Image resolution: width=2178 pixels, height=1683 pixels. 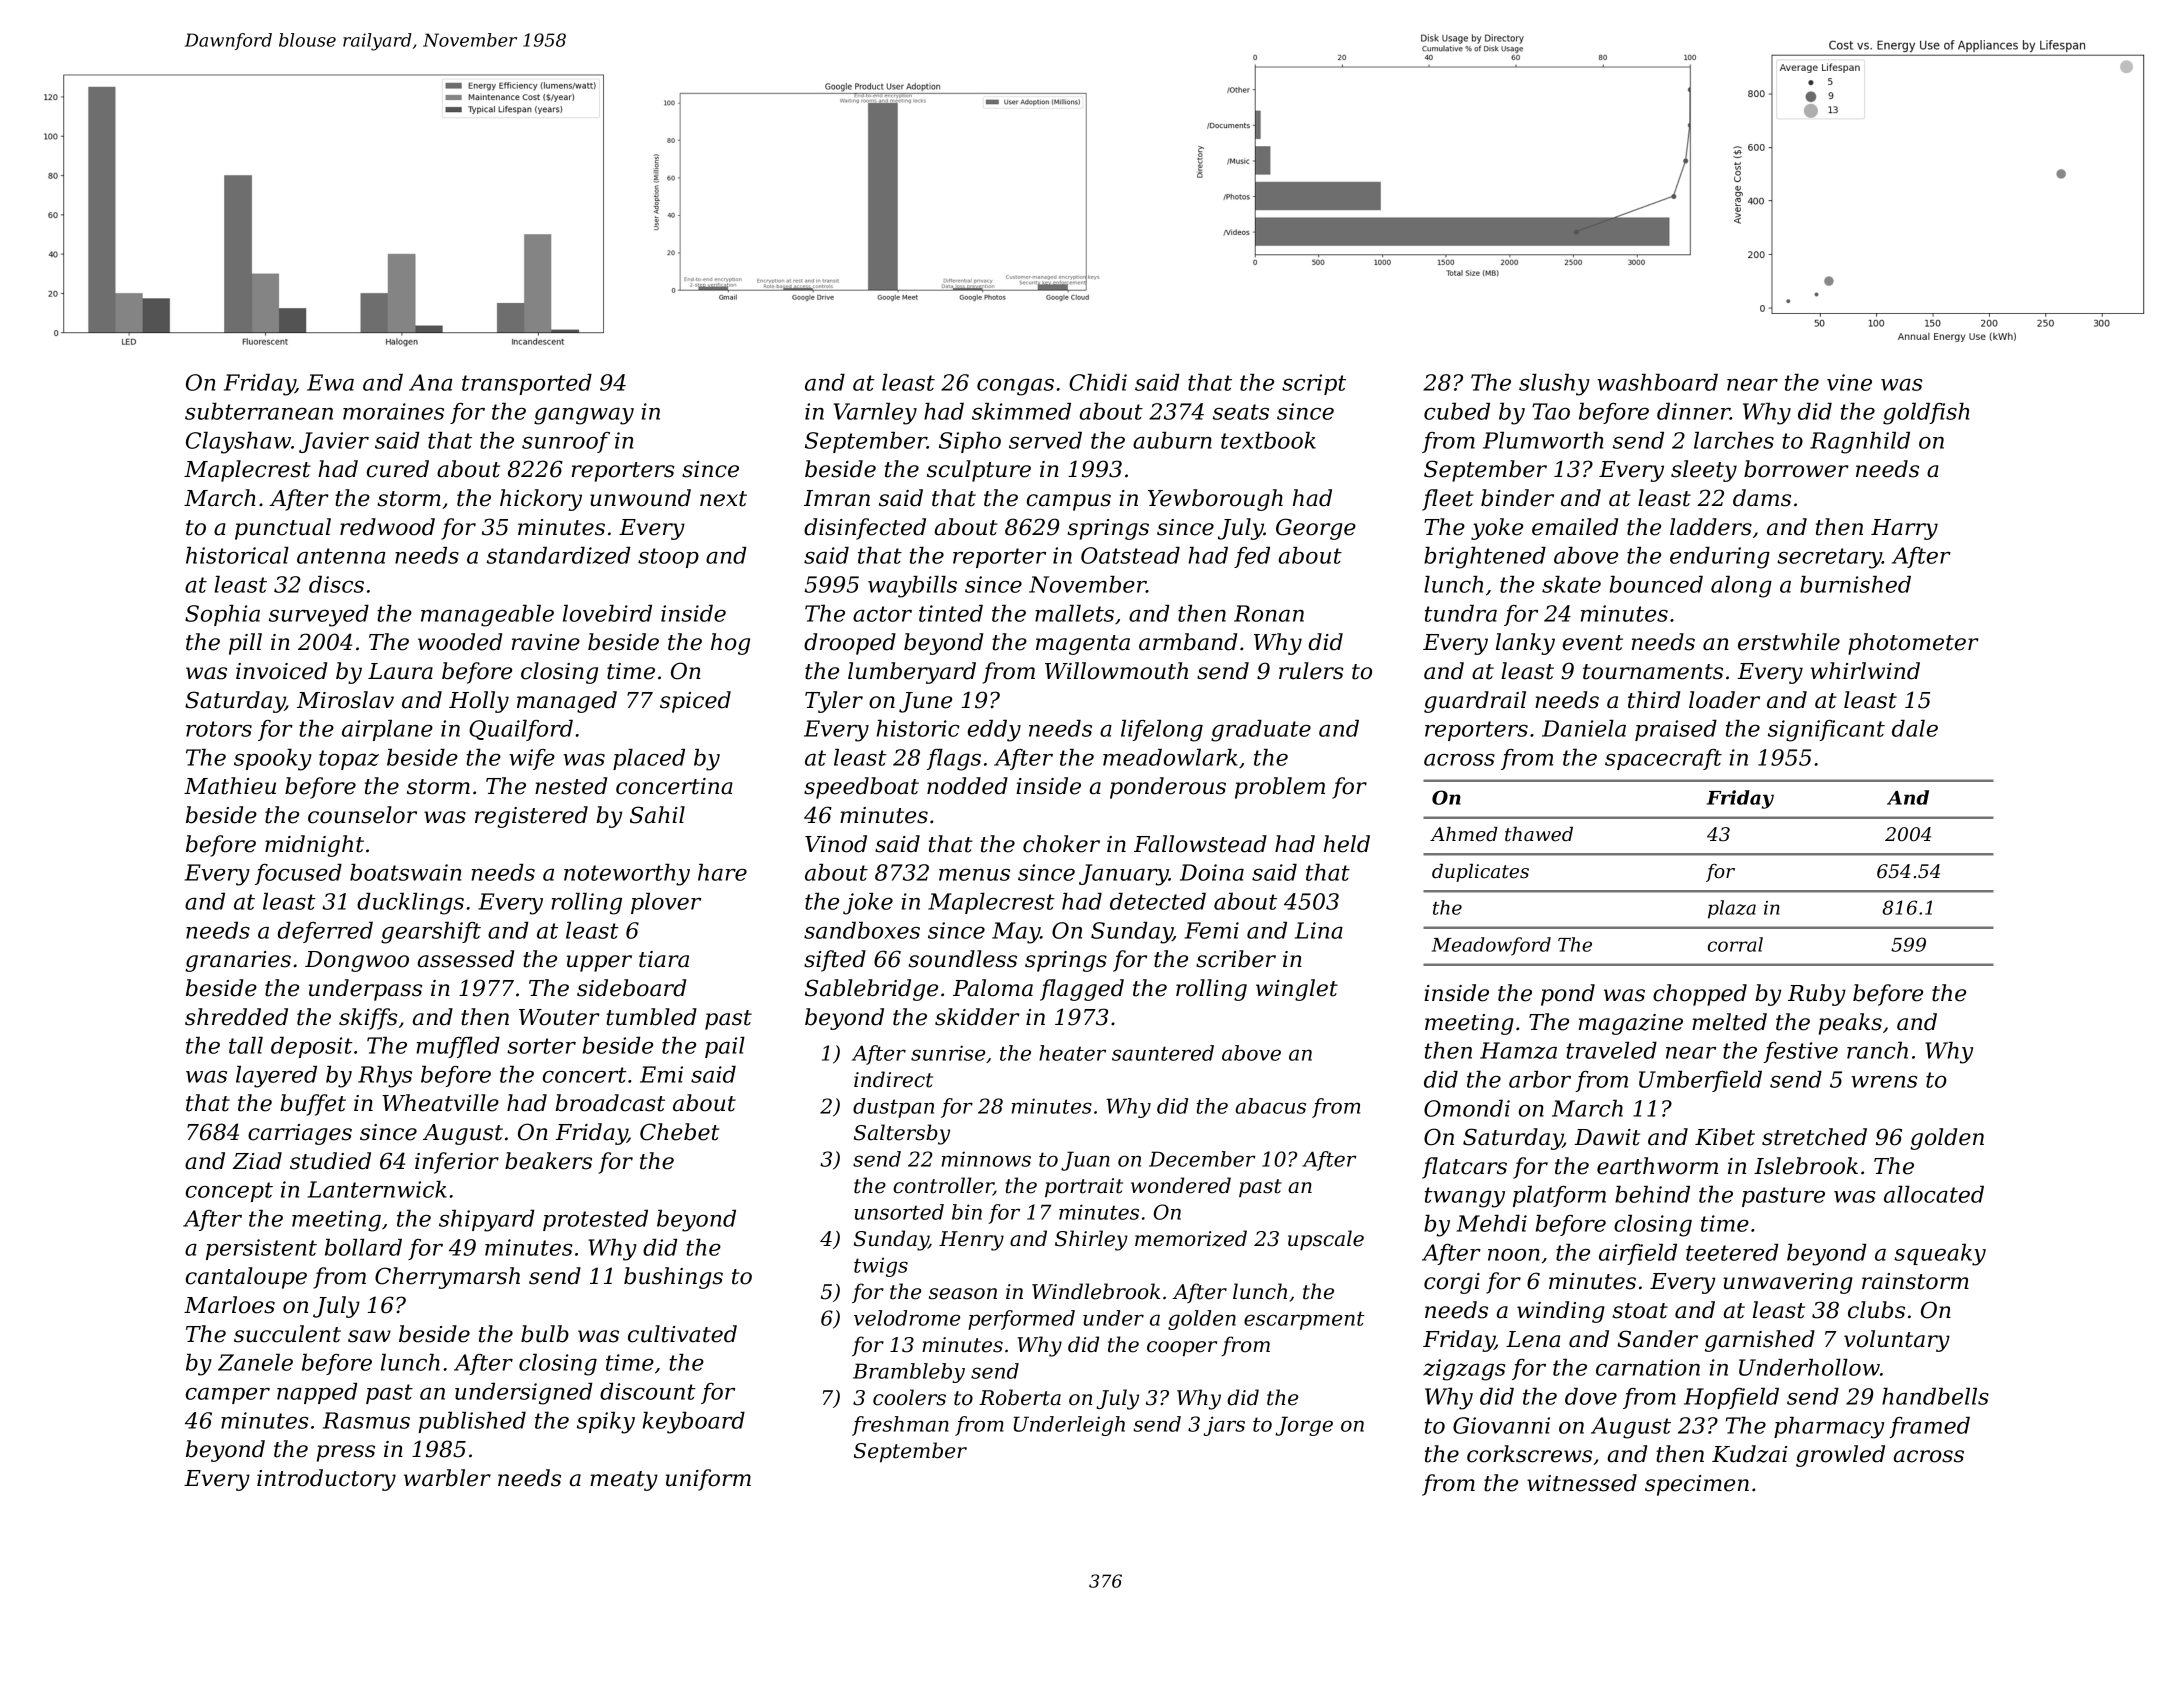 What do you see at coordinates (1015, 387) in the page?
I see `congas` at bounding box center [1015, 387].
